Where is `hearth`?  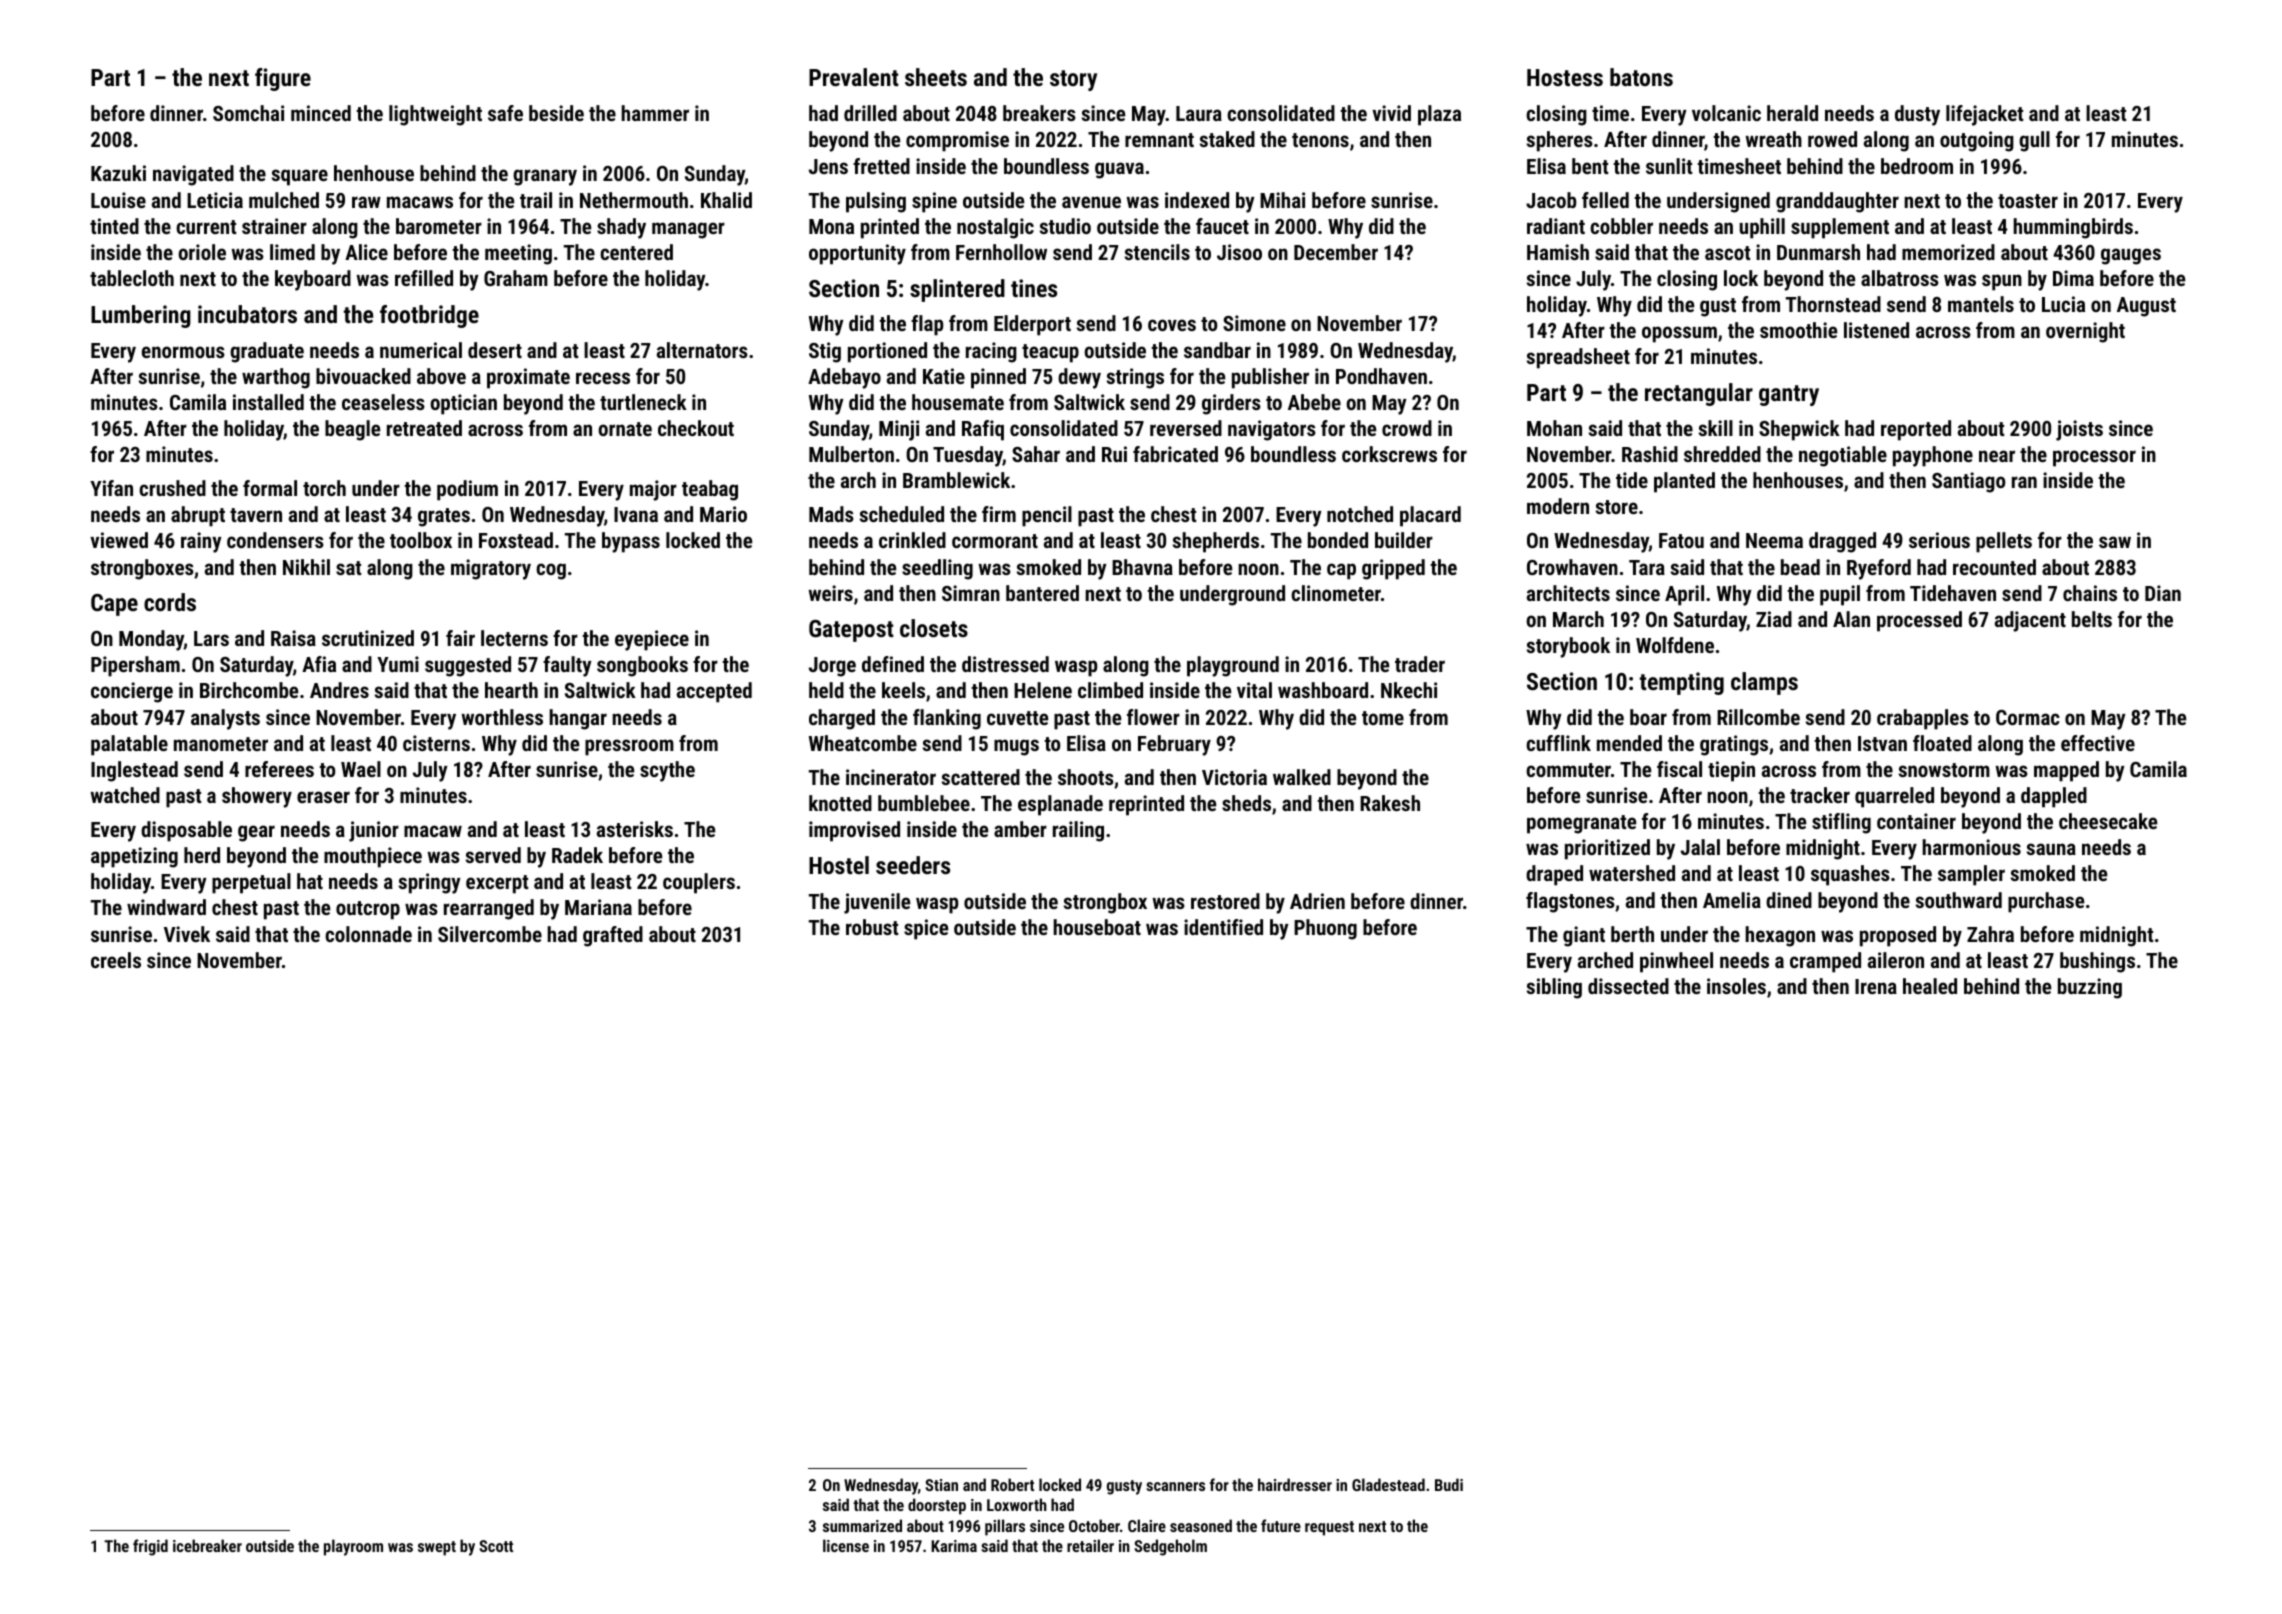 hearth is located at coordinates (511, 690).
